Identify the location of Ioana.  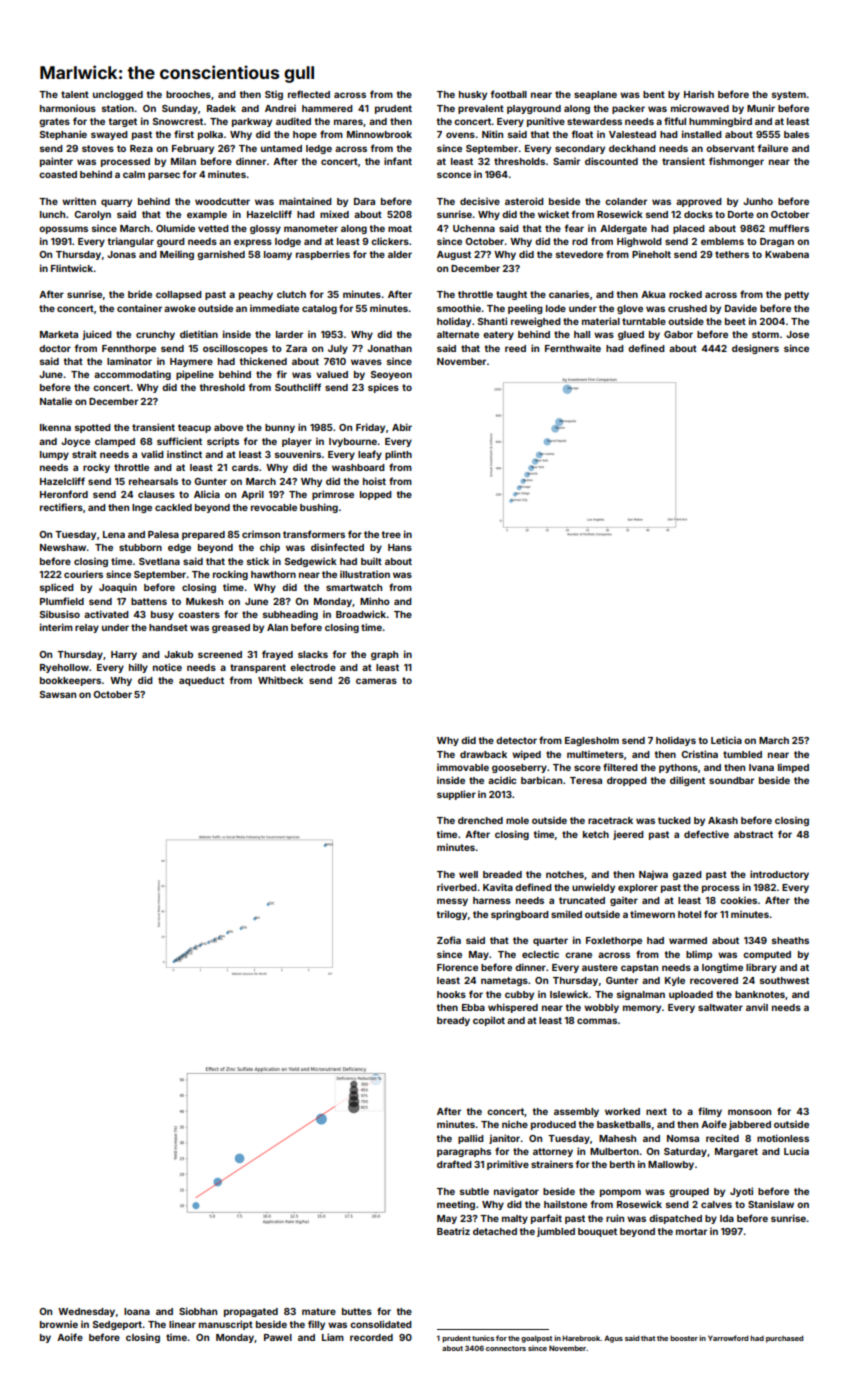
(137, 1311).
